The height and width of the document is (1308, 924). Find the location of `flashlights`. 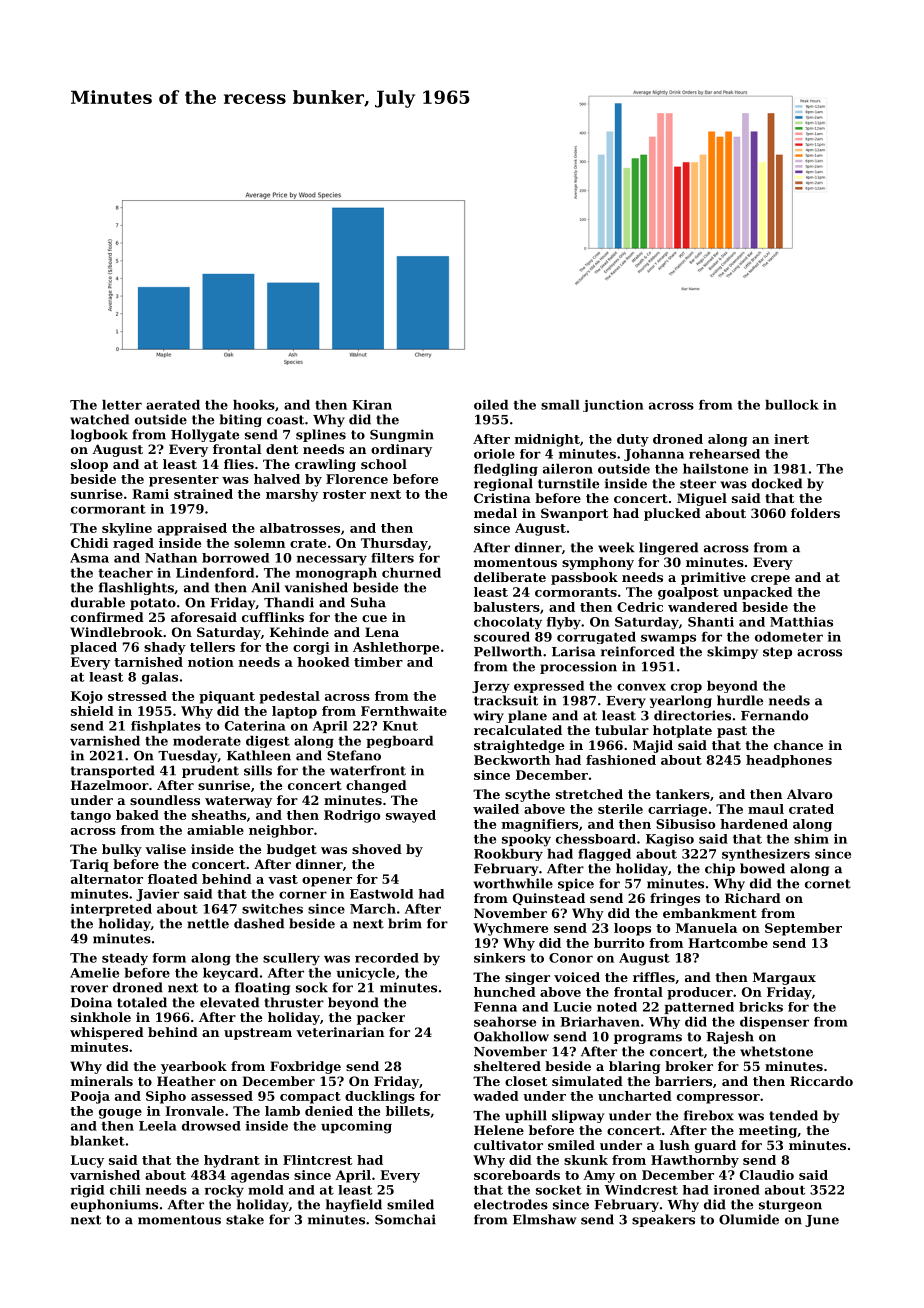

flashlights is located at coordinates (136, 588).
